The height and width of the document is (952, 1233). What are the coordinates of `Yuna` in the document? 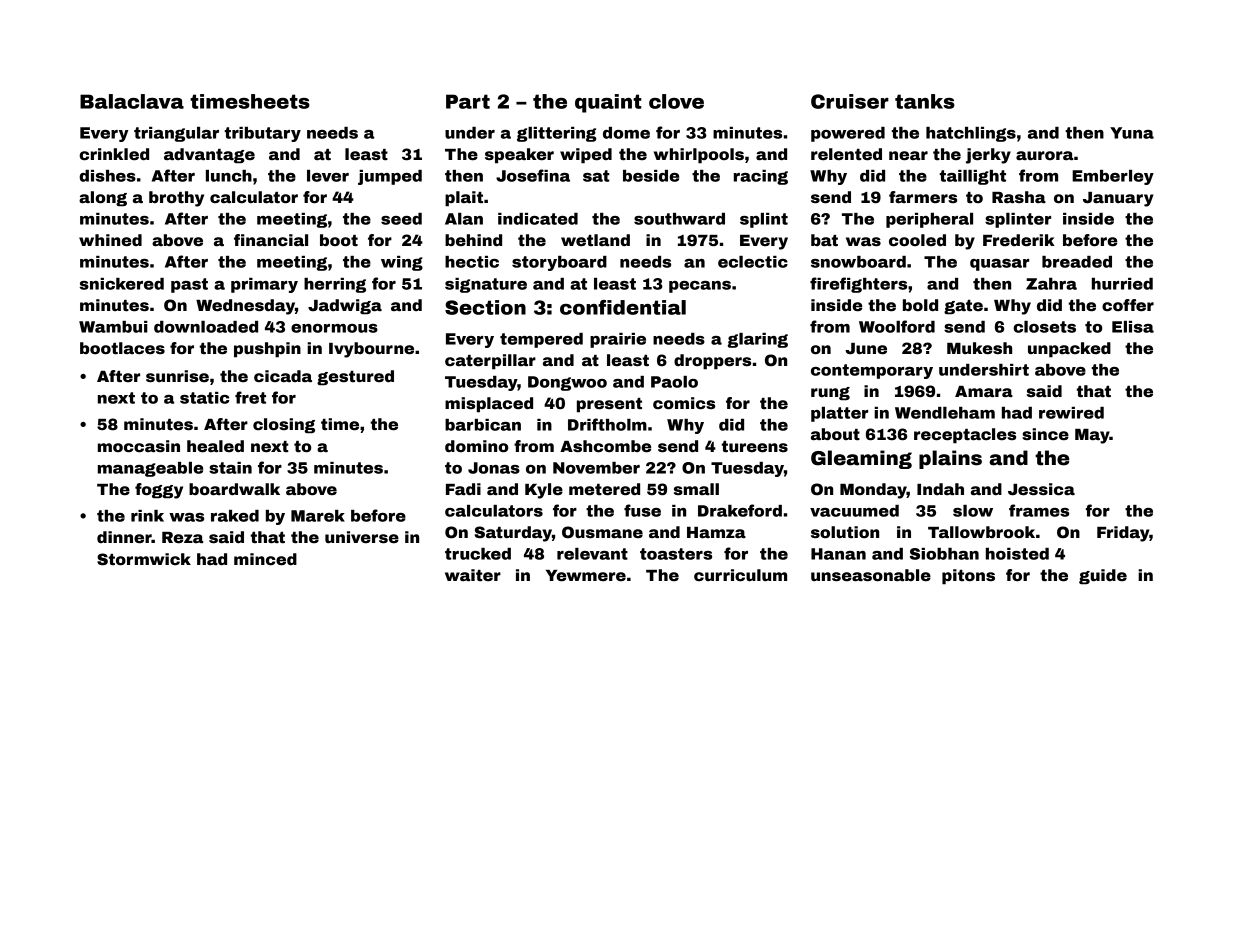 It's located at (1132, 133).
